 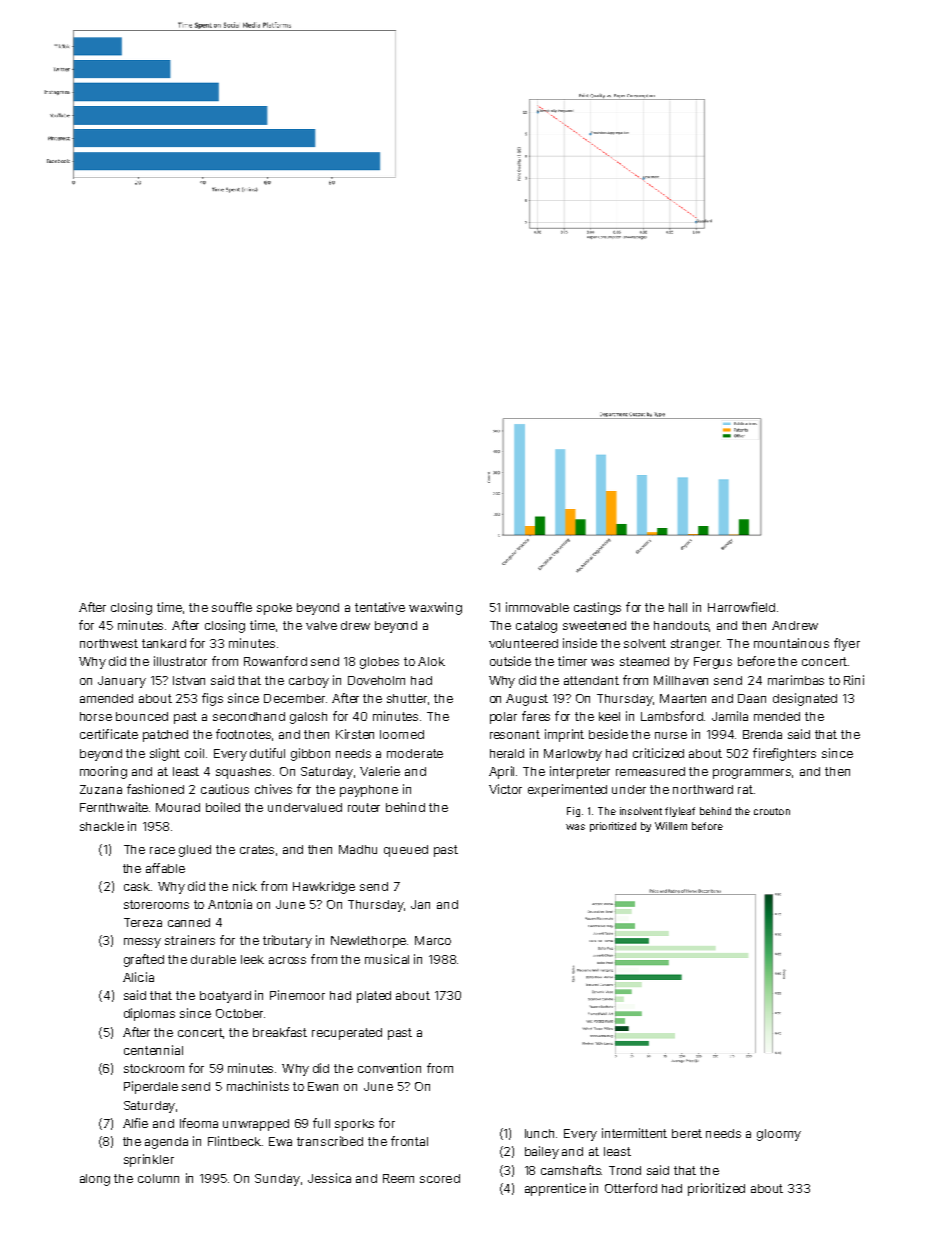 I want to click on tentative, so click(x=380, y=607).
